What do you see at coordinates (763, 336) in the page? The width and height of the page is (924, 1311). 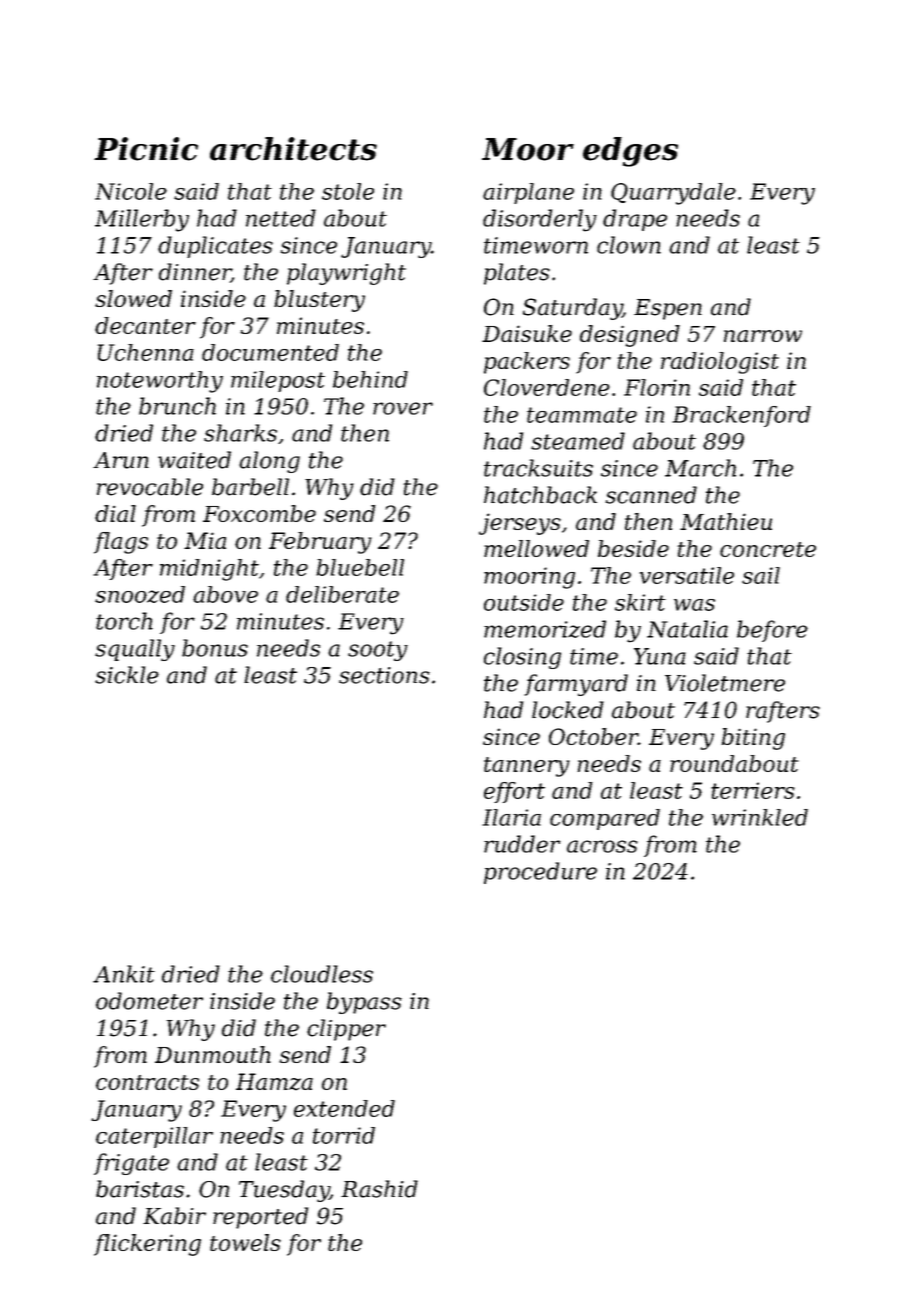 I see `narrow` at bounding box center [763, 336].
